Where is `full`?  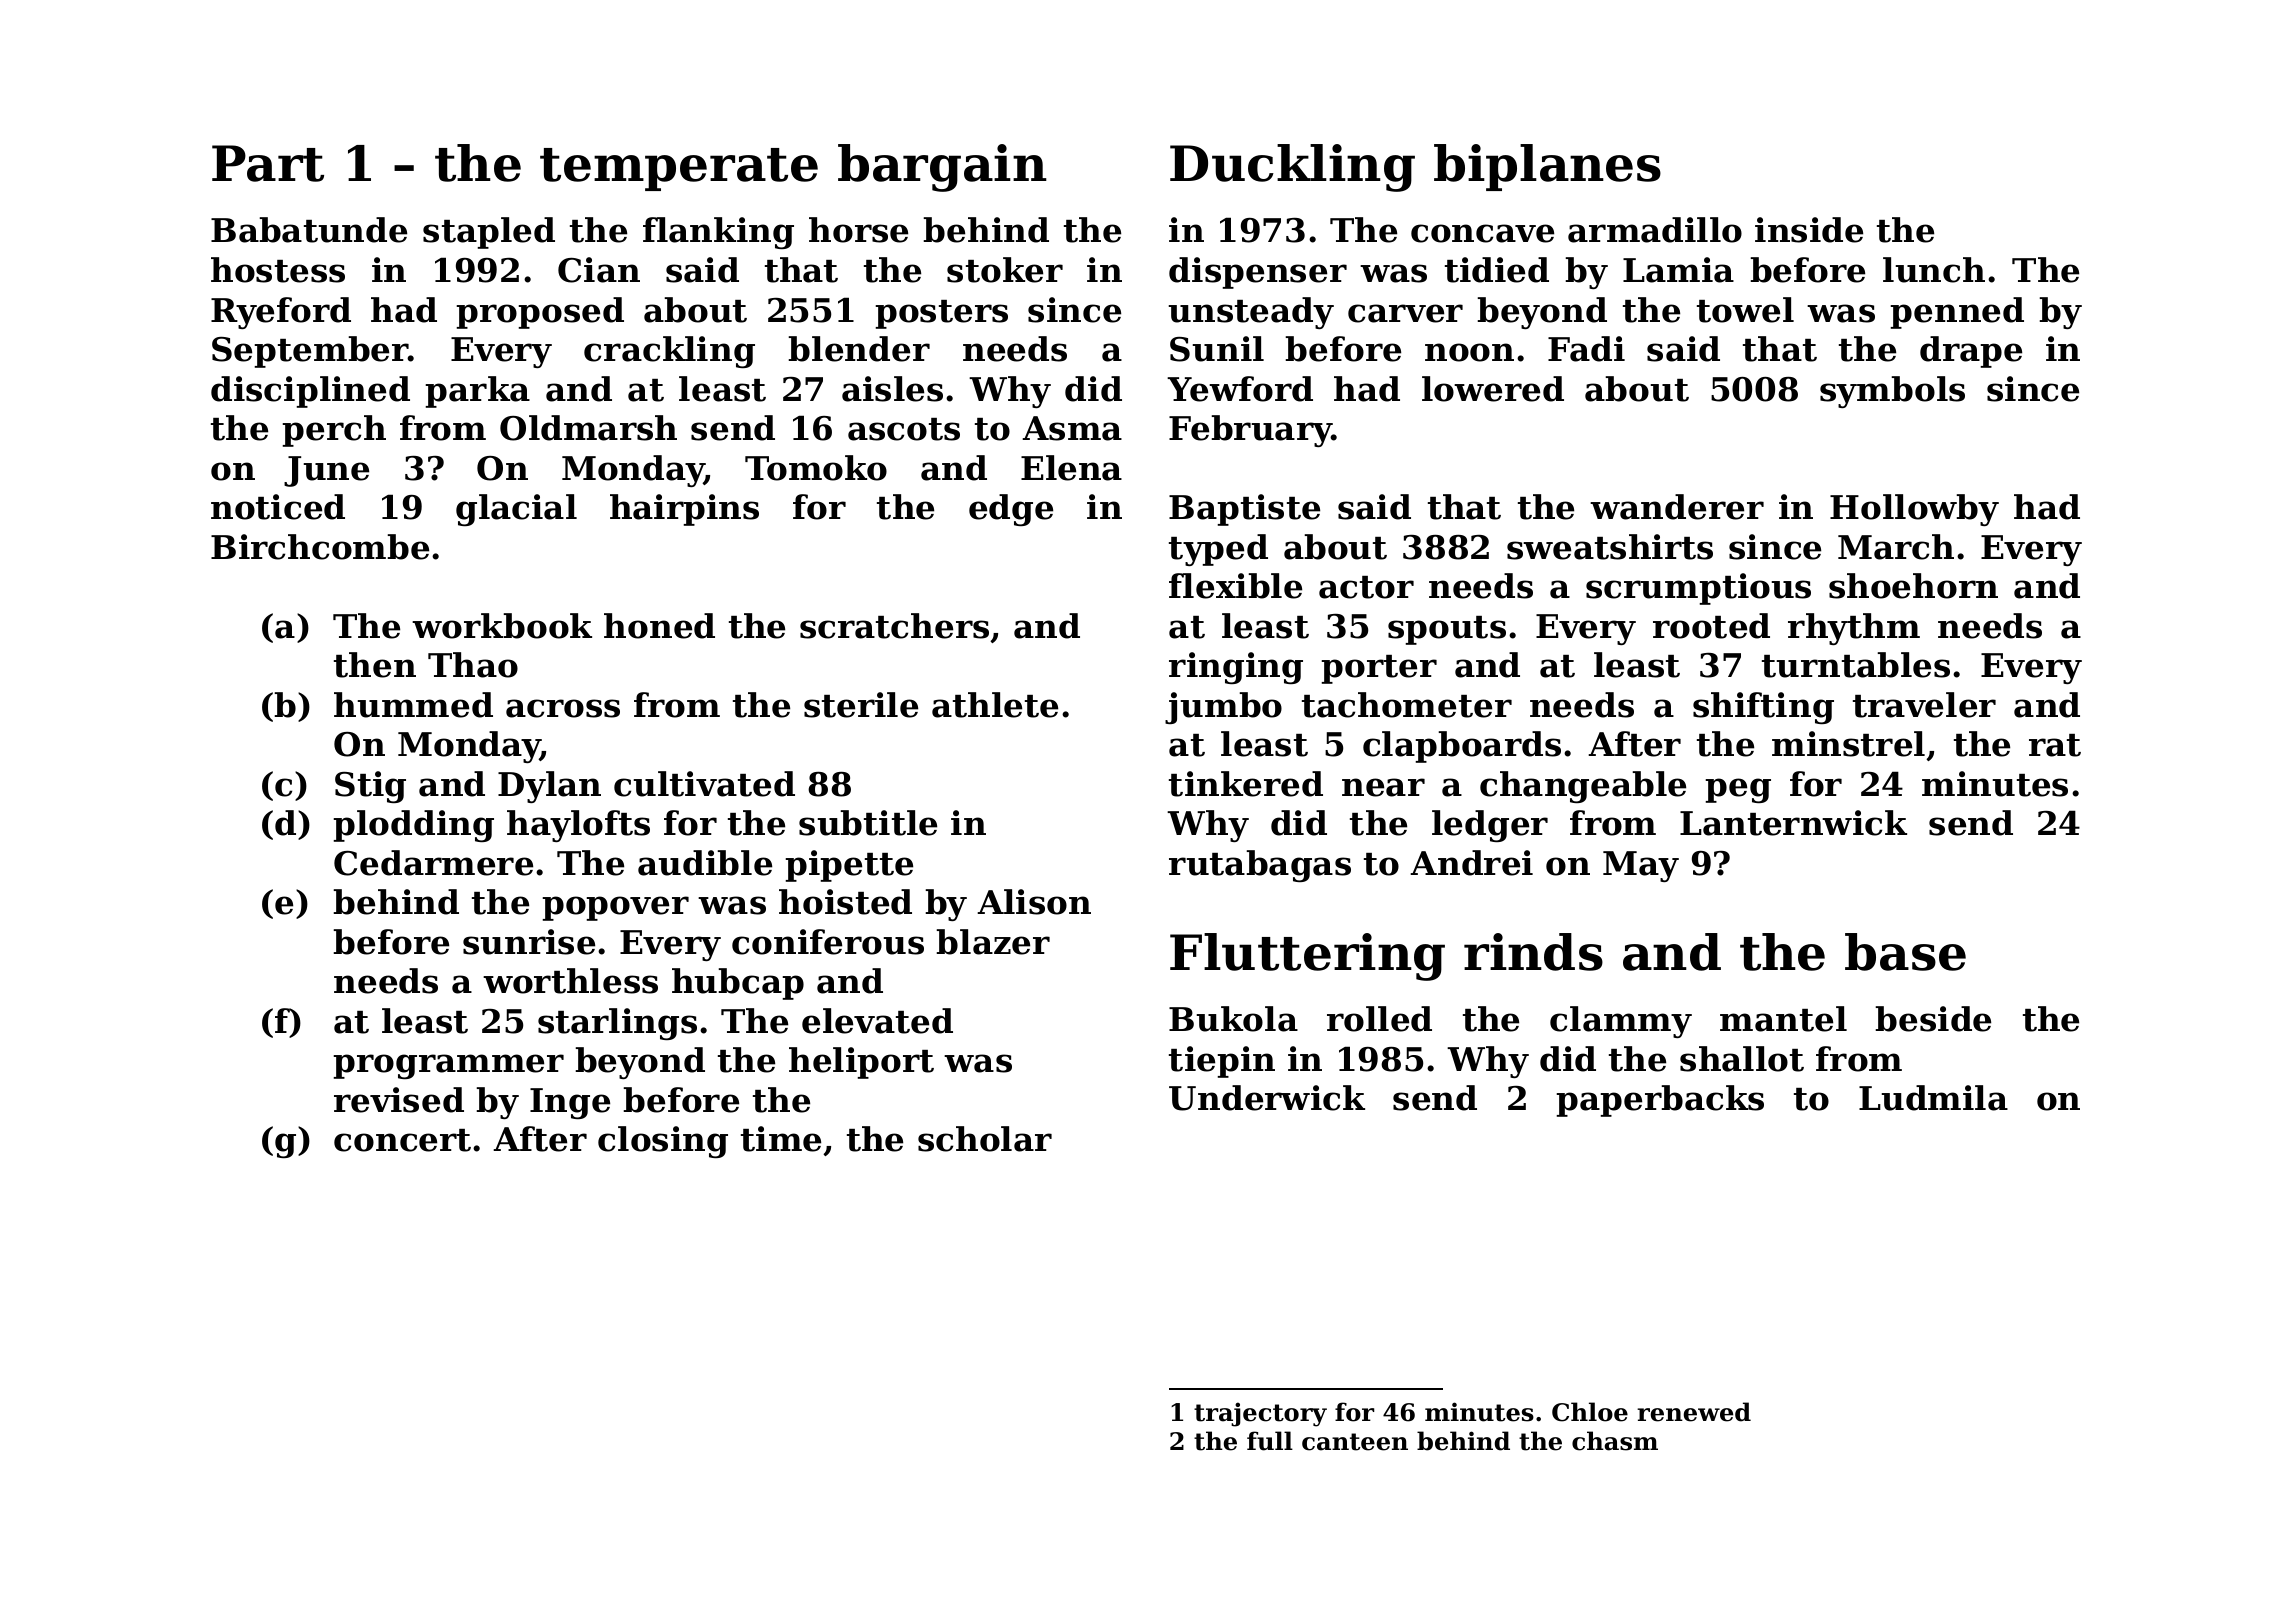 full is located at coordinates (1270, 1441).
